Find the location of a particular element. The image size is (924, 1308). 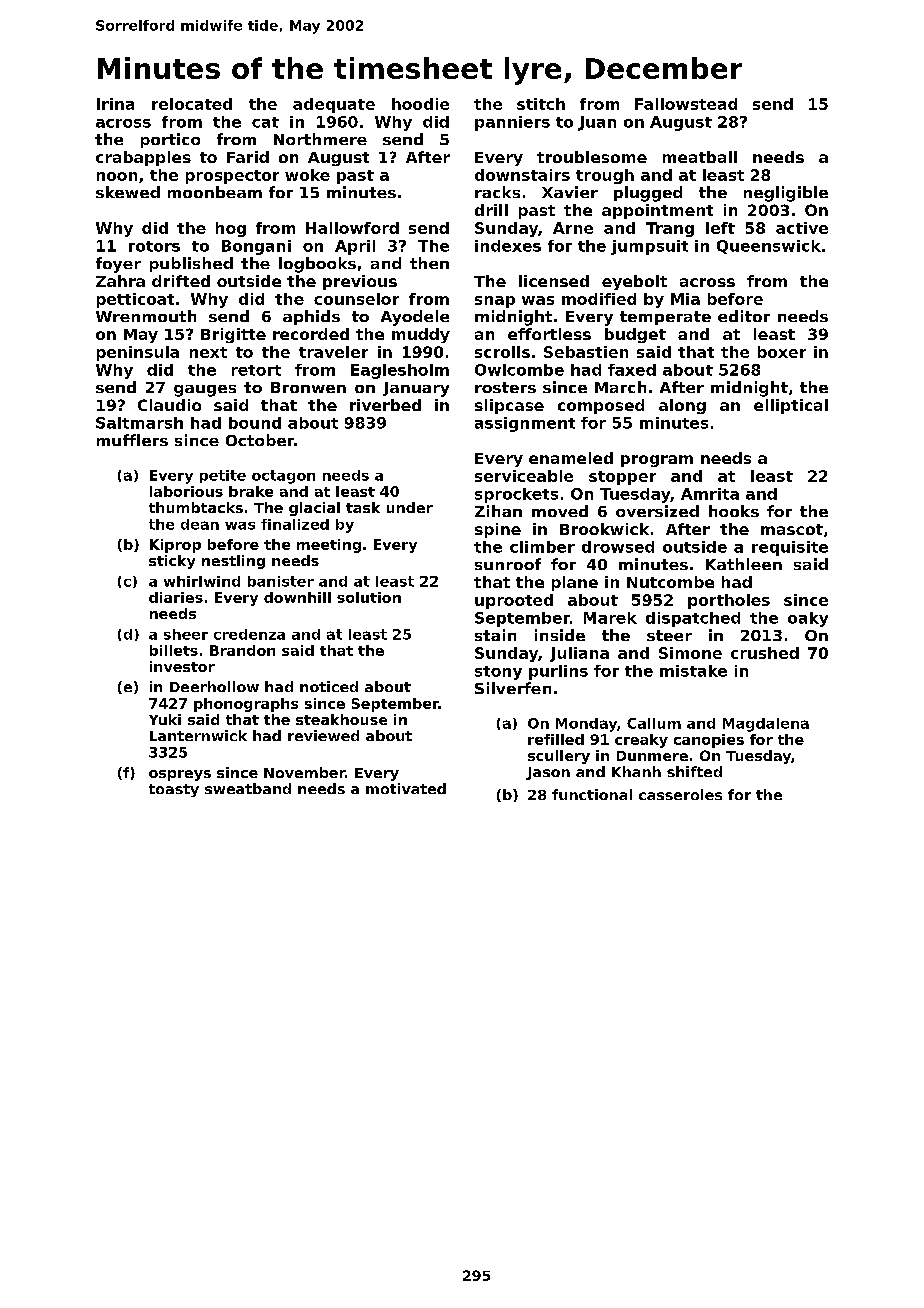

peninsula is located at coordinates (138, 353).
